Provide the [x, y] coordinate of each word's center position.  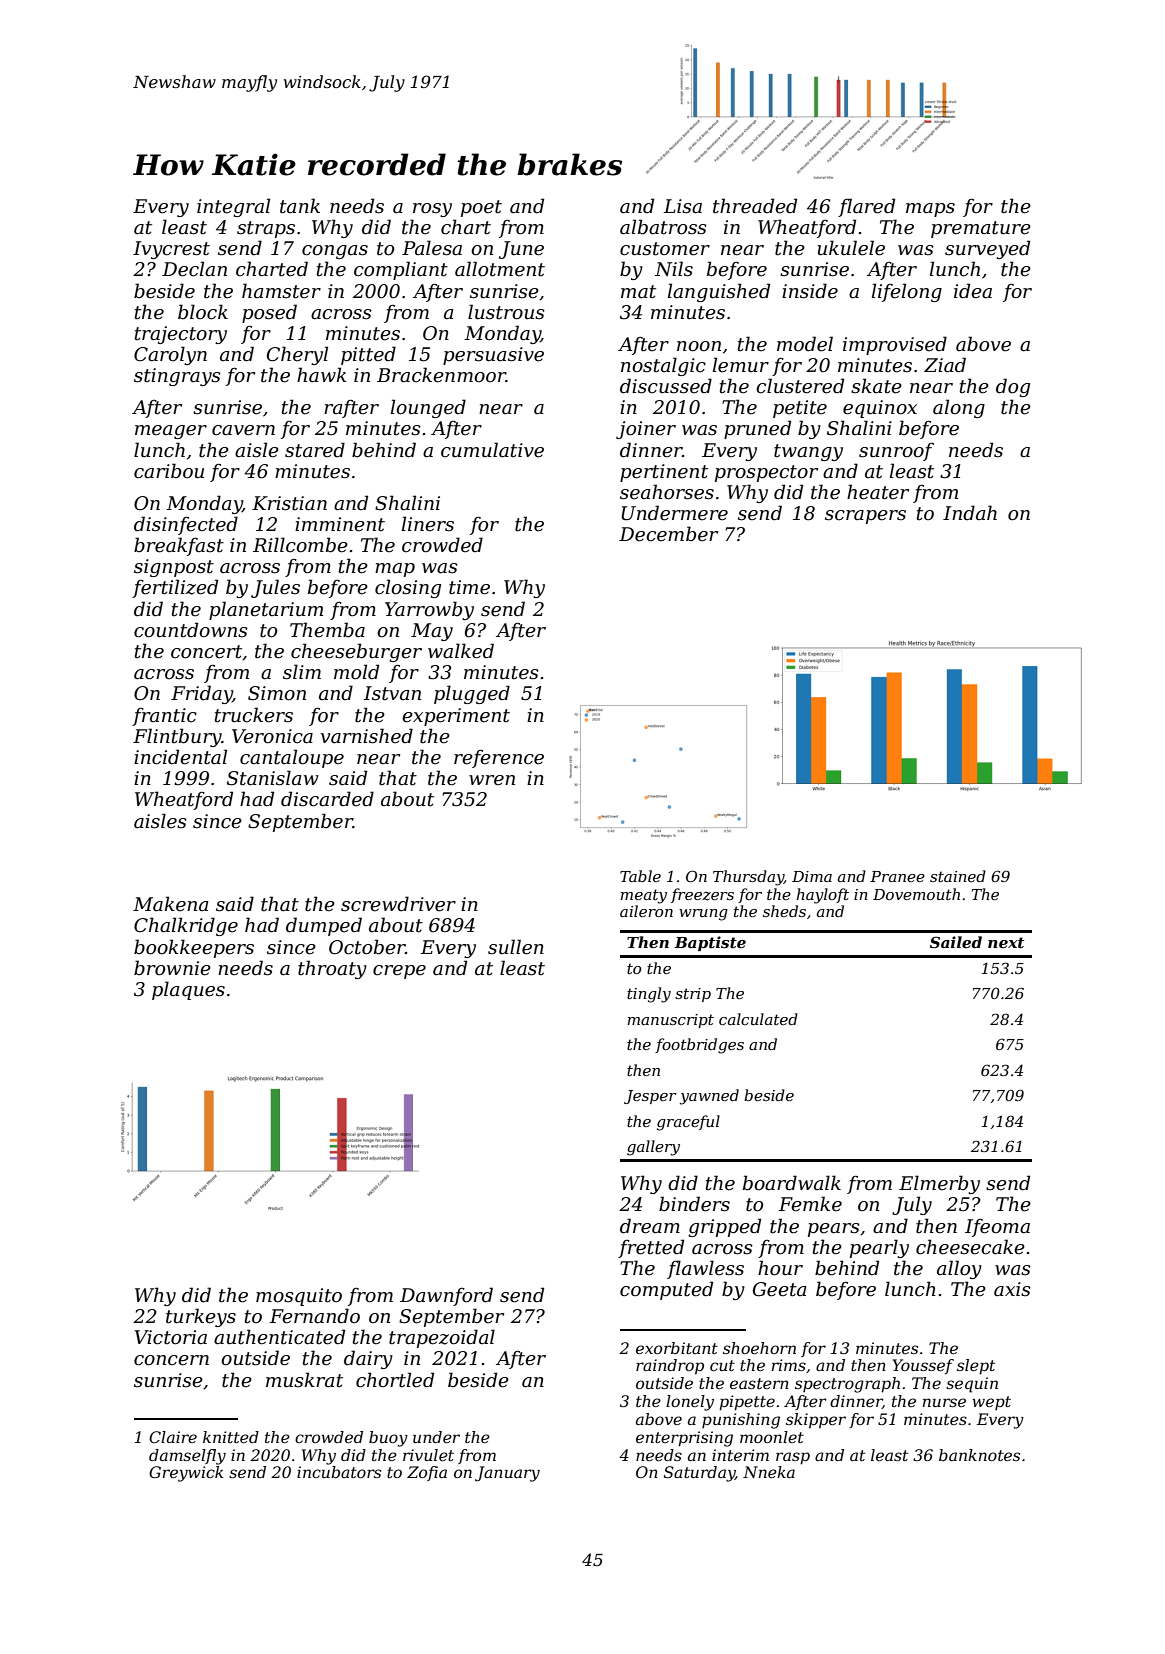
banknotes [979, 1455]
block [203, 312]
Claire [173, 1437]
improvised [895, 345]
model [805, 344]
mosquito [299, 1297]
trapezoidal [442, 1338]
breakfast [179, 546]
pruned [757, 429]
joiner [646, 430]
